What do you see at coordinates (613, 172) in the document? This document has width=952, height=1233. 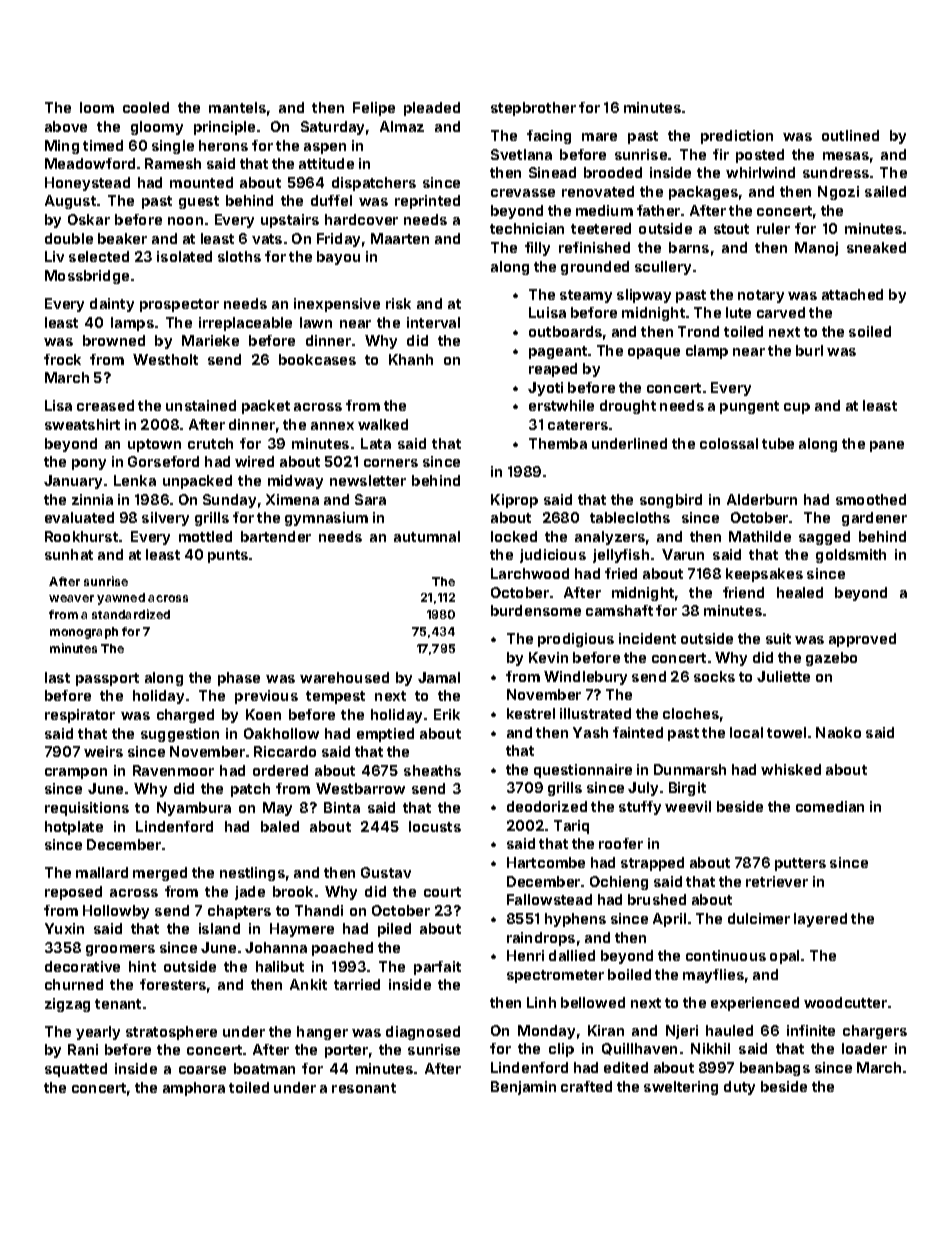 I see `brooded` at bounding box center [613, 172].
